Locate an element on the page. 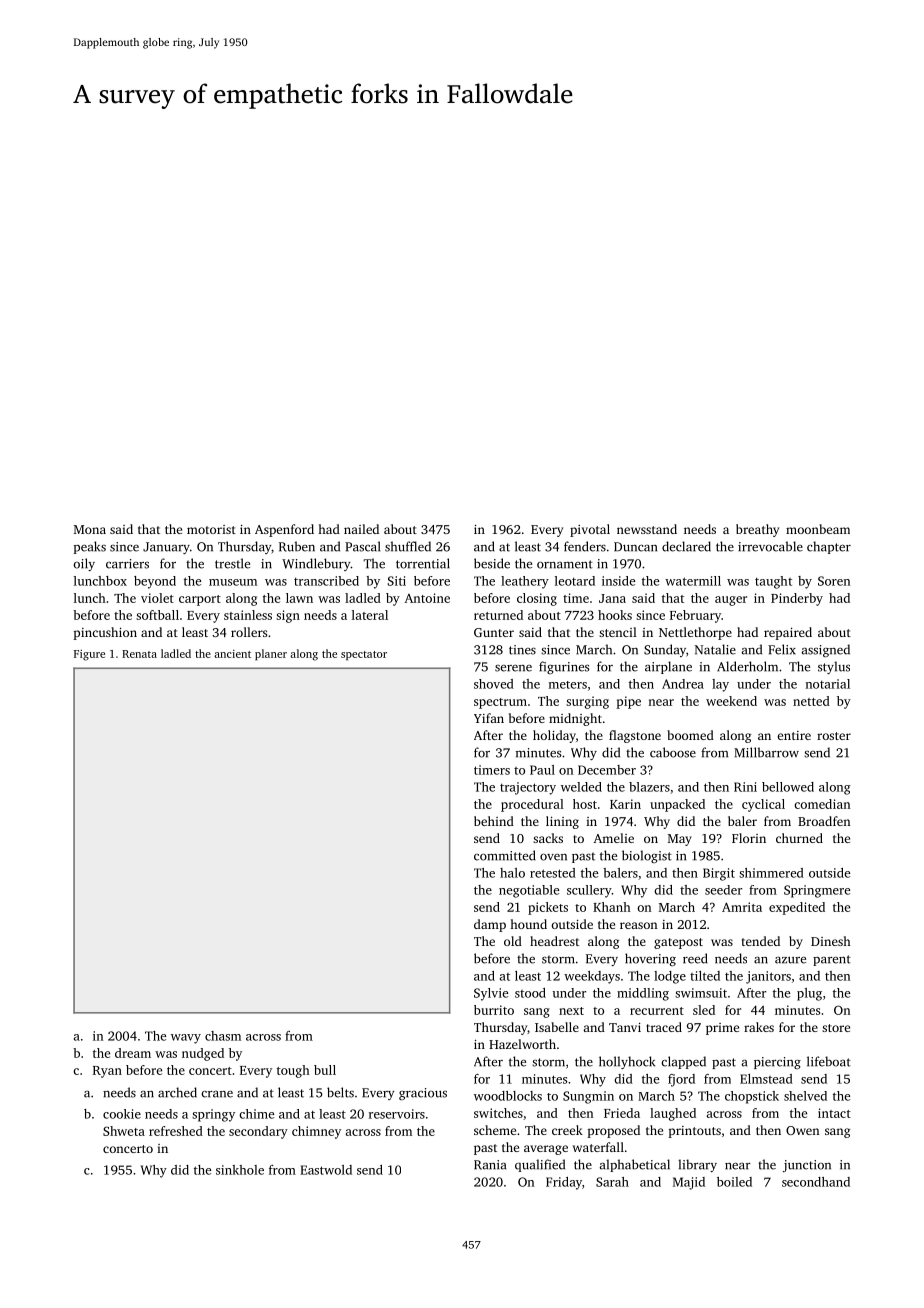 This document has width=924, height=1308. lateral is located at coordinates (370, 615).
